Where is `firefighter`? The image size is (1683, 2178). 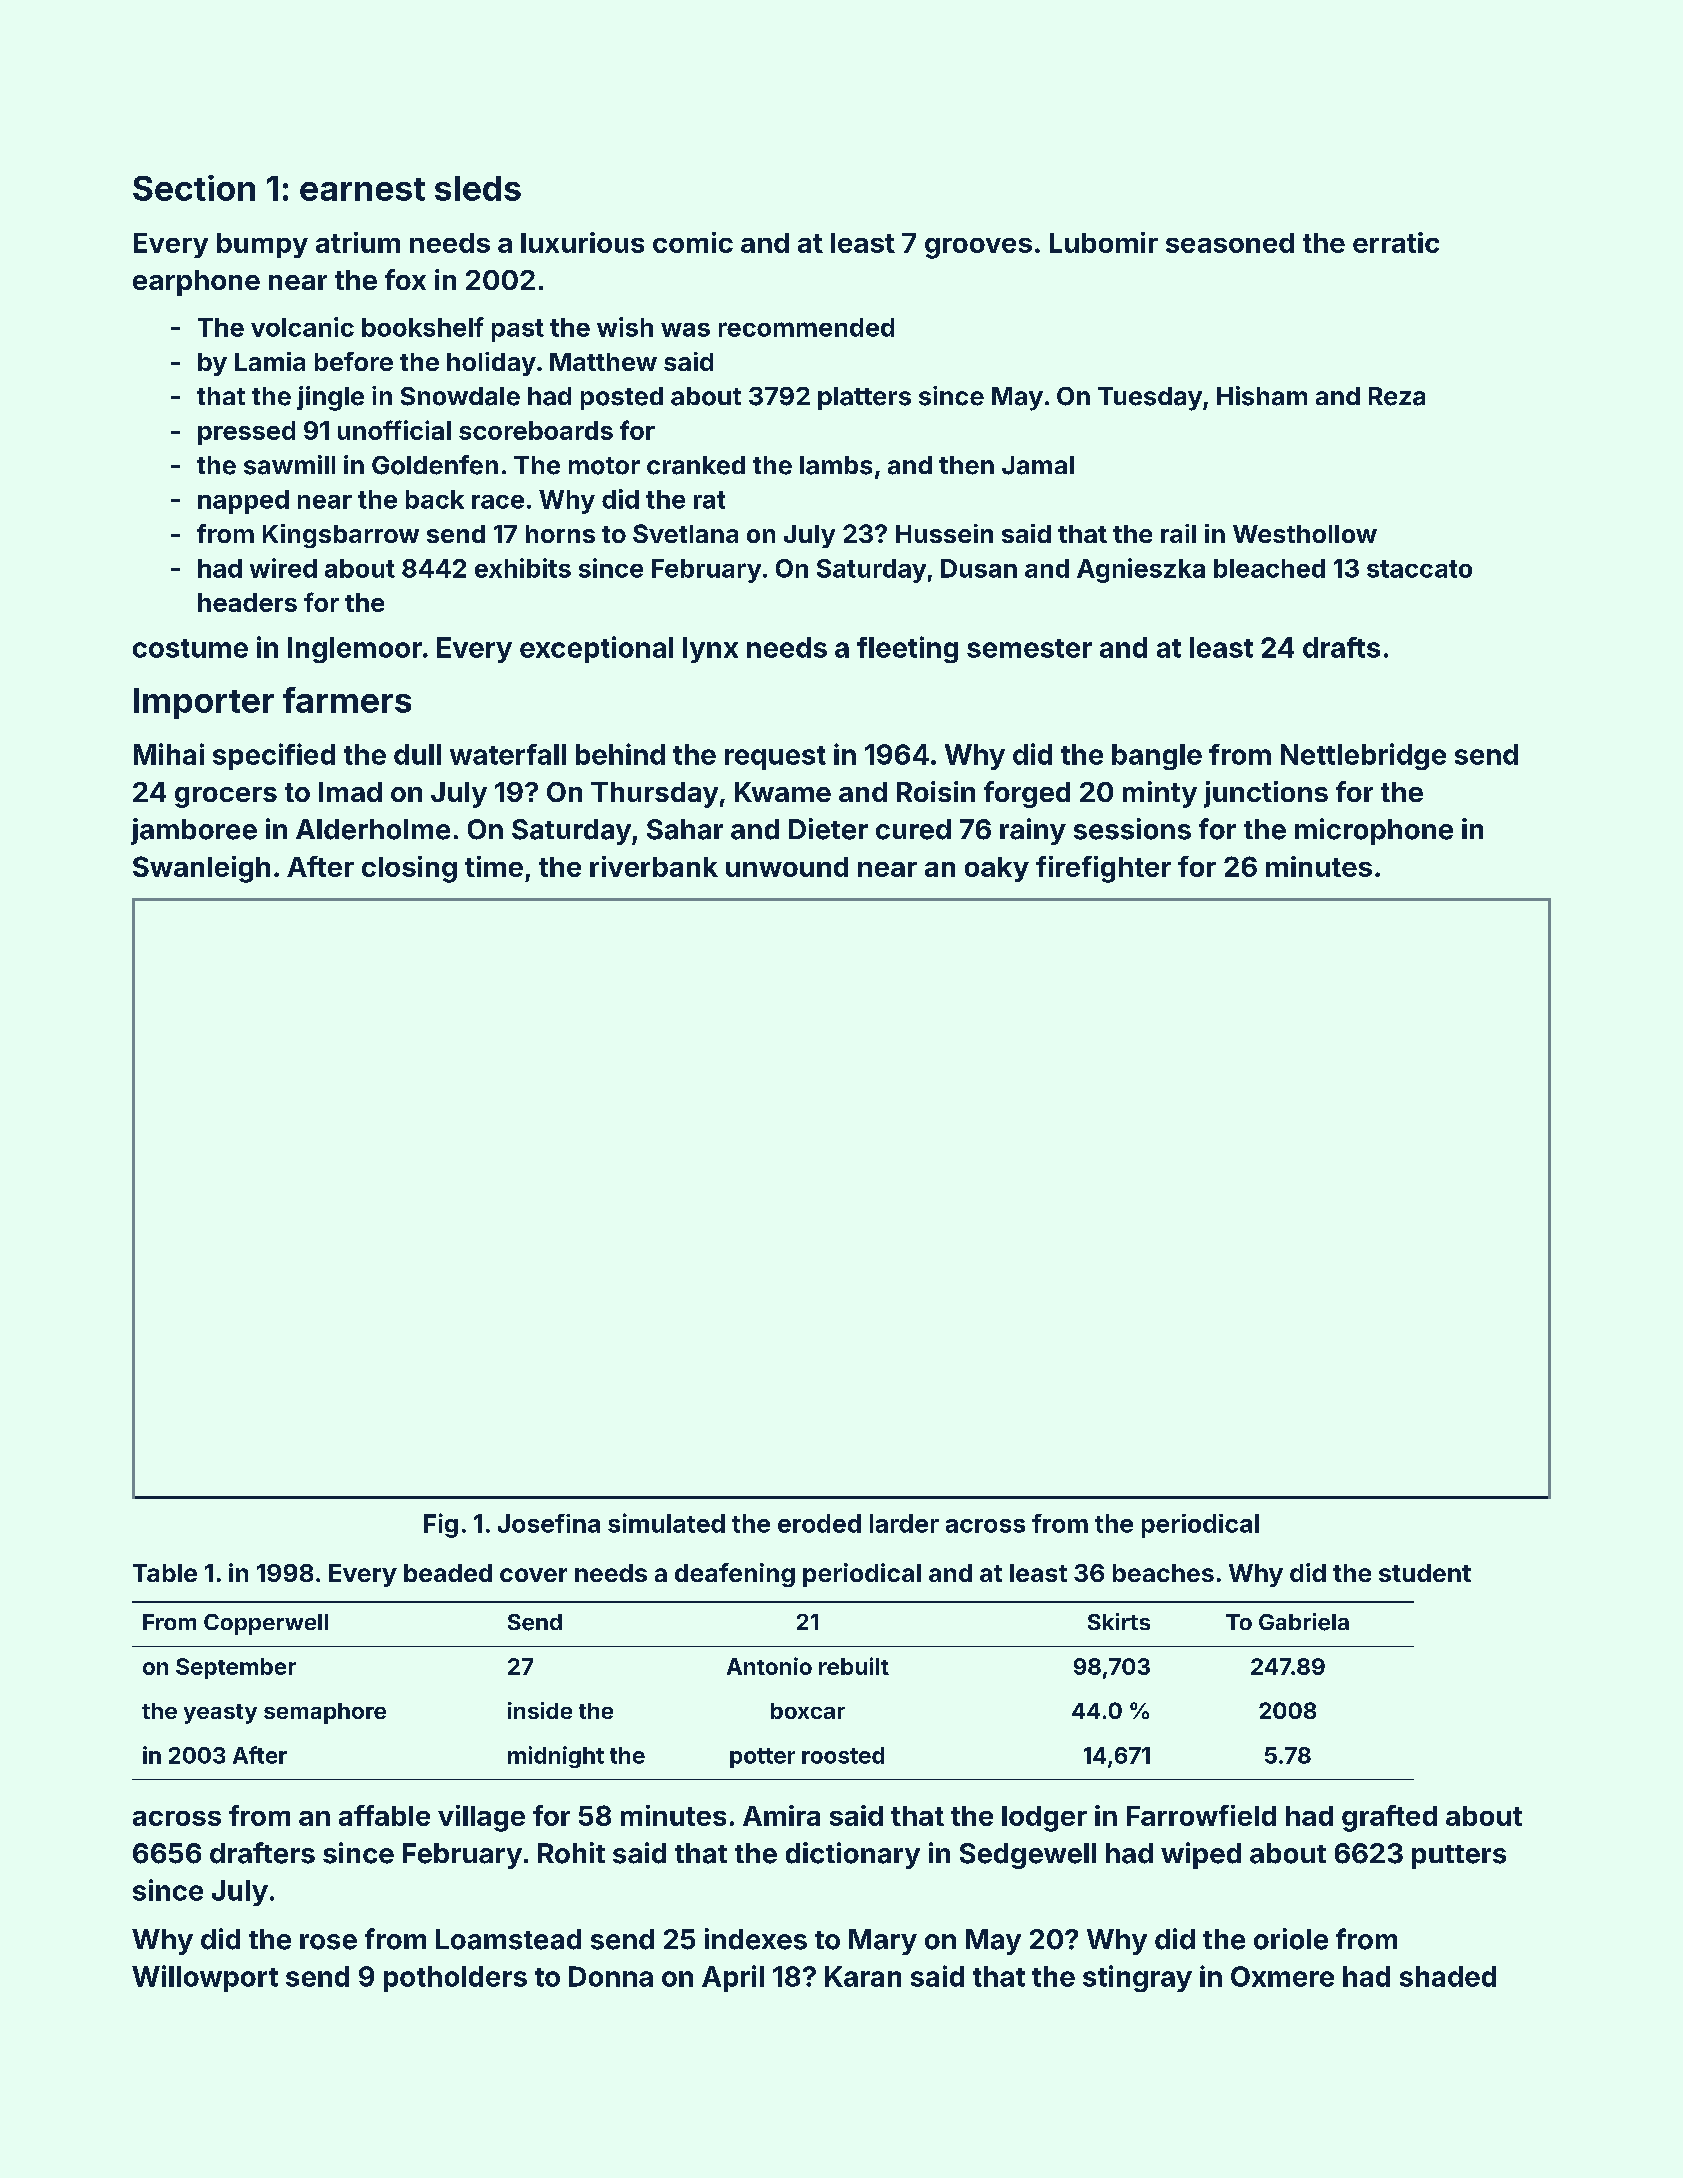 firefighter is located at coordinates (1103, 869).
